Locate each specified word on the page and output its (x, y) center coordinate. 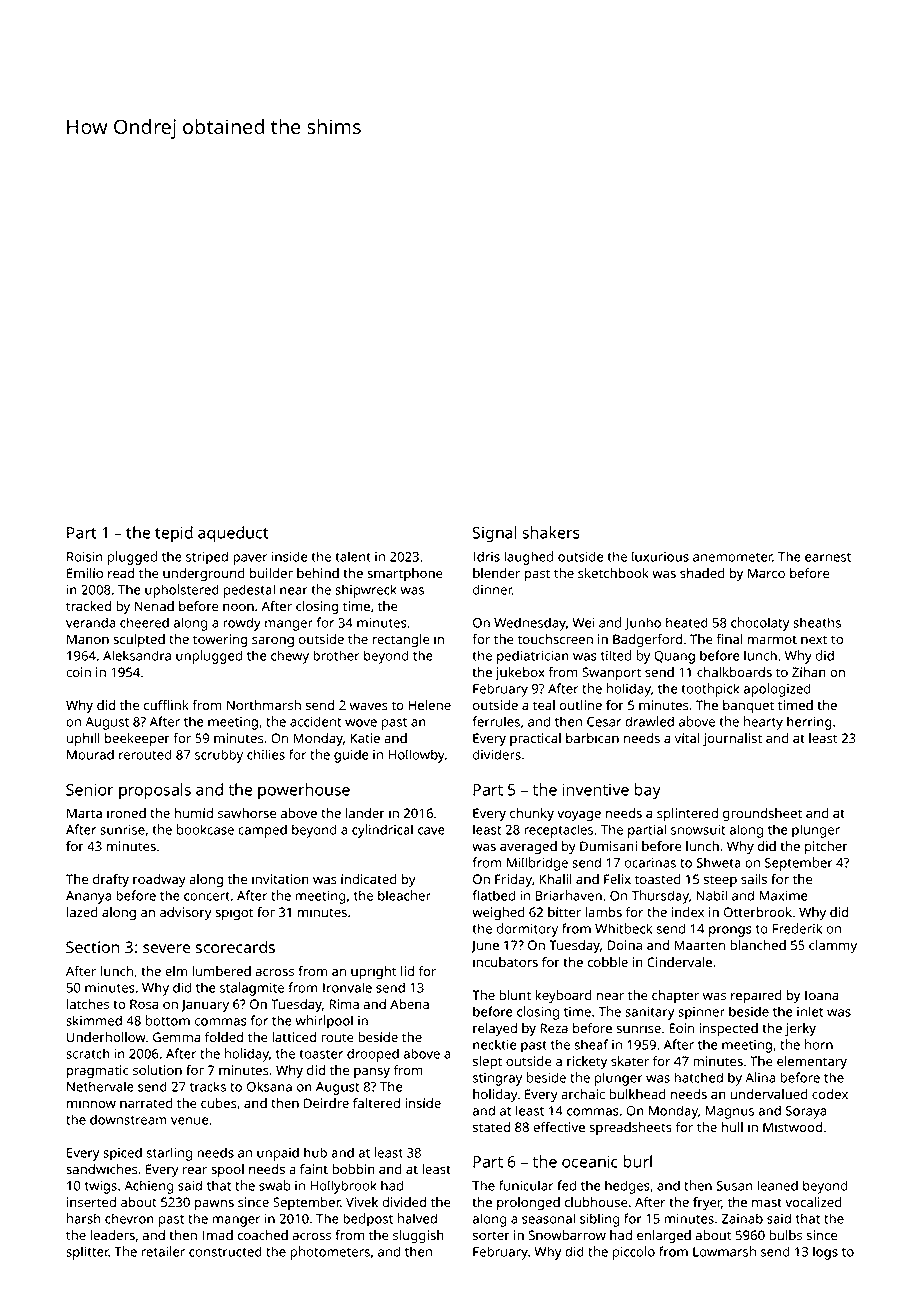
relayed (495, 1029)
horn (819, 1044)
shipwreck (366, 591)
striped (207, 558)
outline (581, 705)
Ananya (88, 897)
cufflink (166, 705)
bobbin (353, 1169)
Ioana (822, 995)
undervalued (769, 1094)
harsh (84, 1218)
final (729, 639)
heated (687, 622)
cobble (607, 962)
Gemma (177, 1037)
